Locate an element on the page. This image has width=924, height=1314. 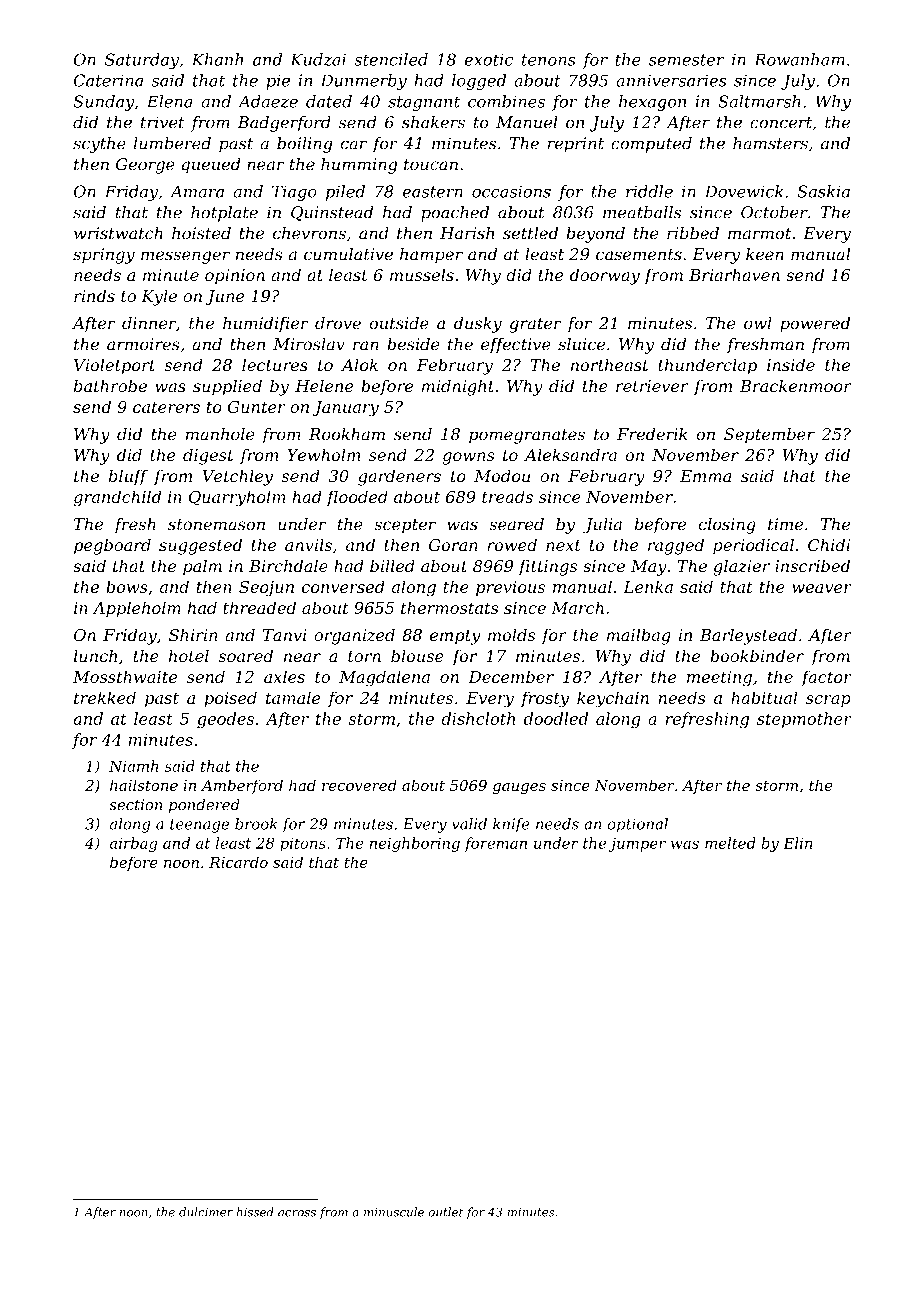
Elin is located at coordinates (797, 843).
